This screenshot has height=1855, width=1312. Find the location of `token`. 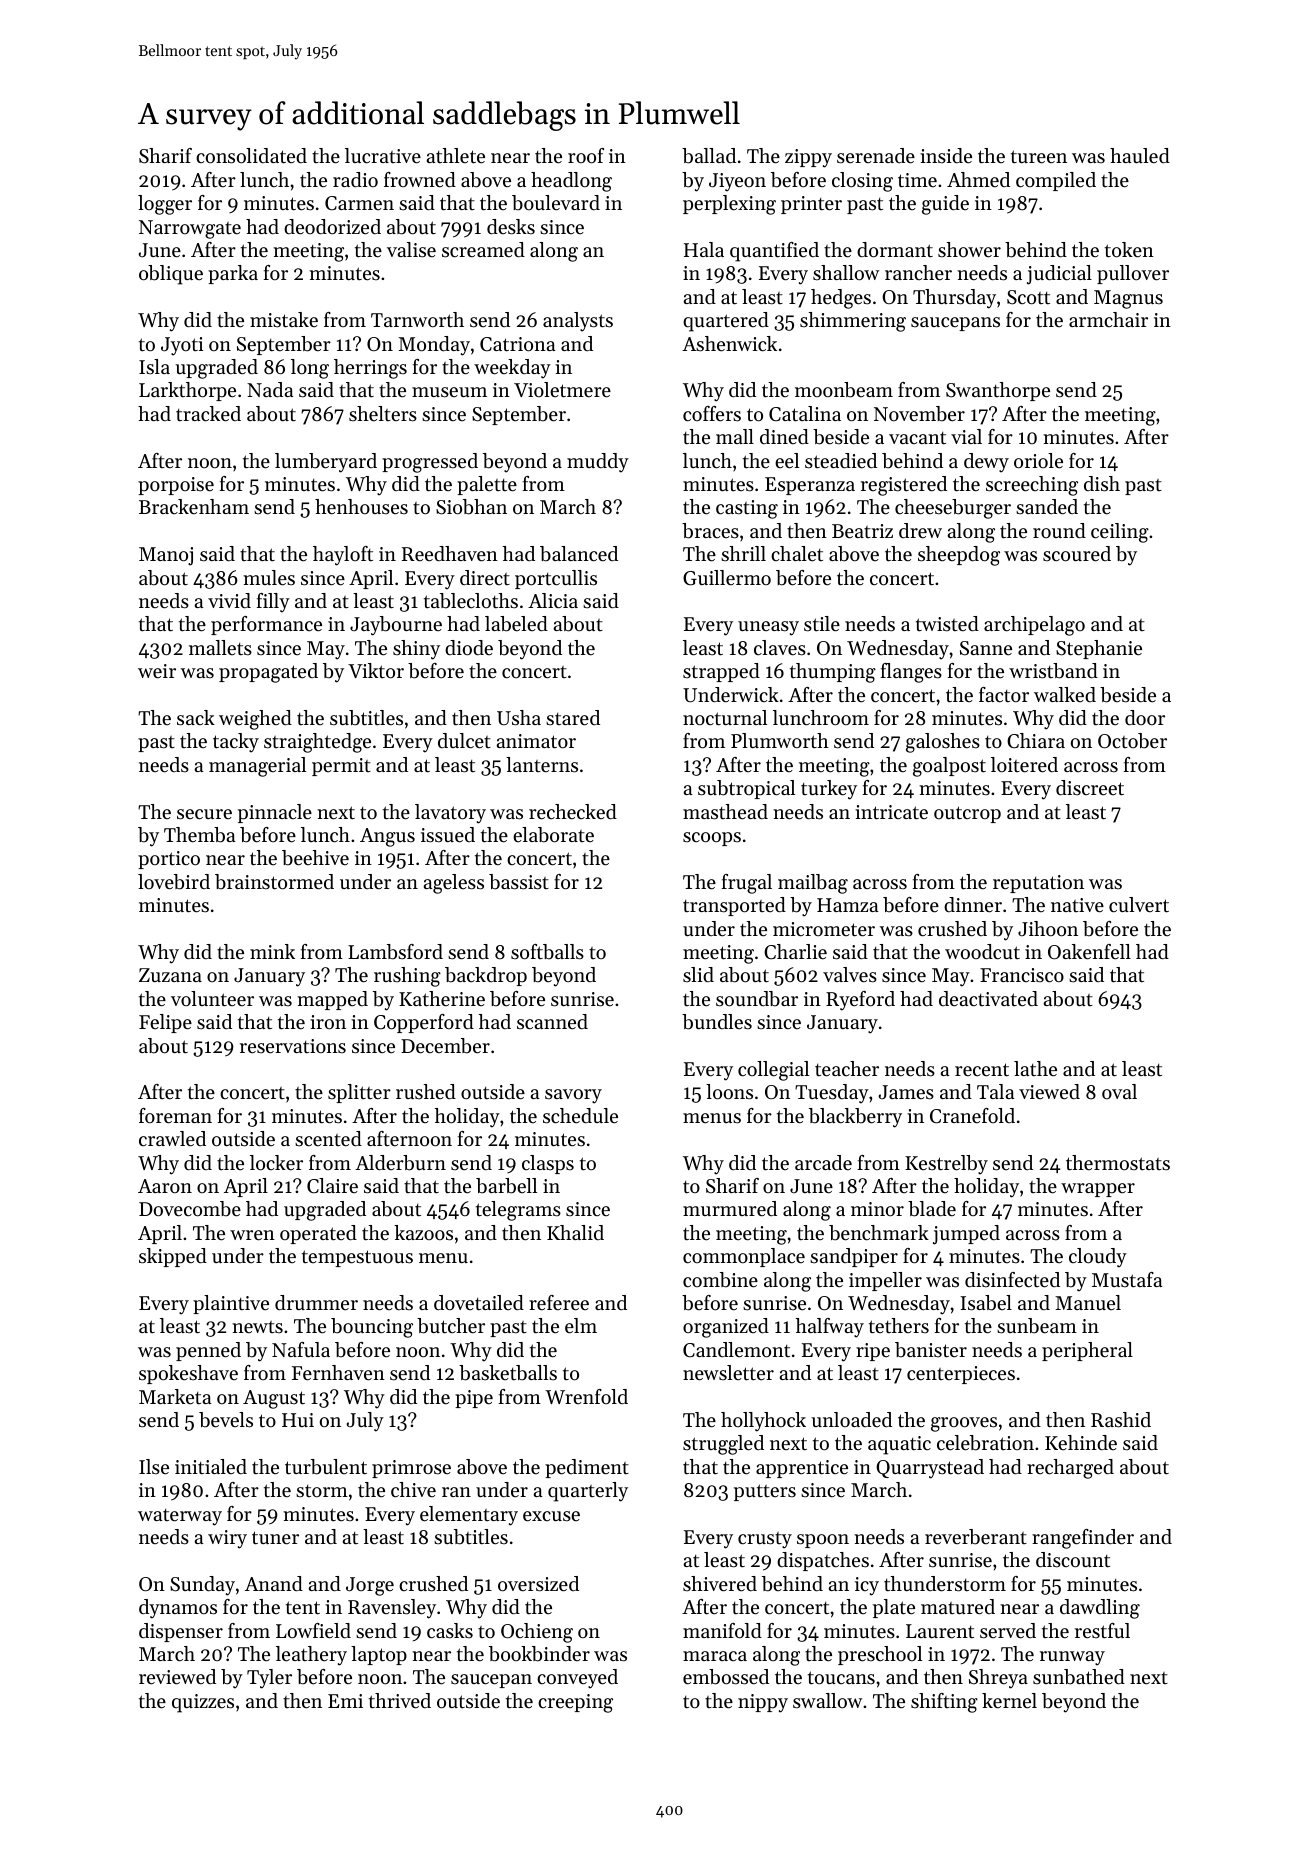

token is located at coordinates (1129, 250).
